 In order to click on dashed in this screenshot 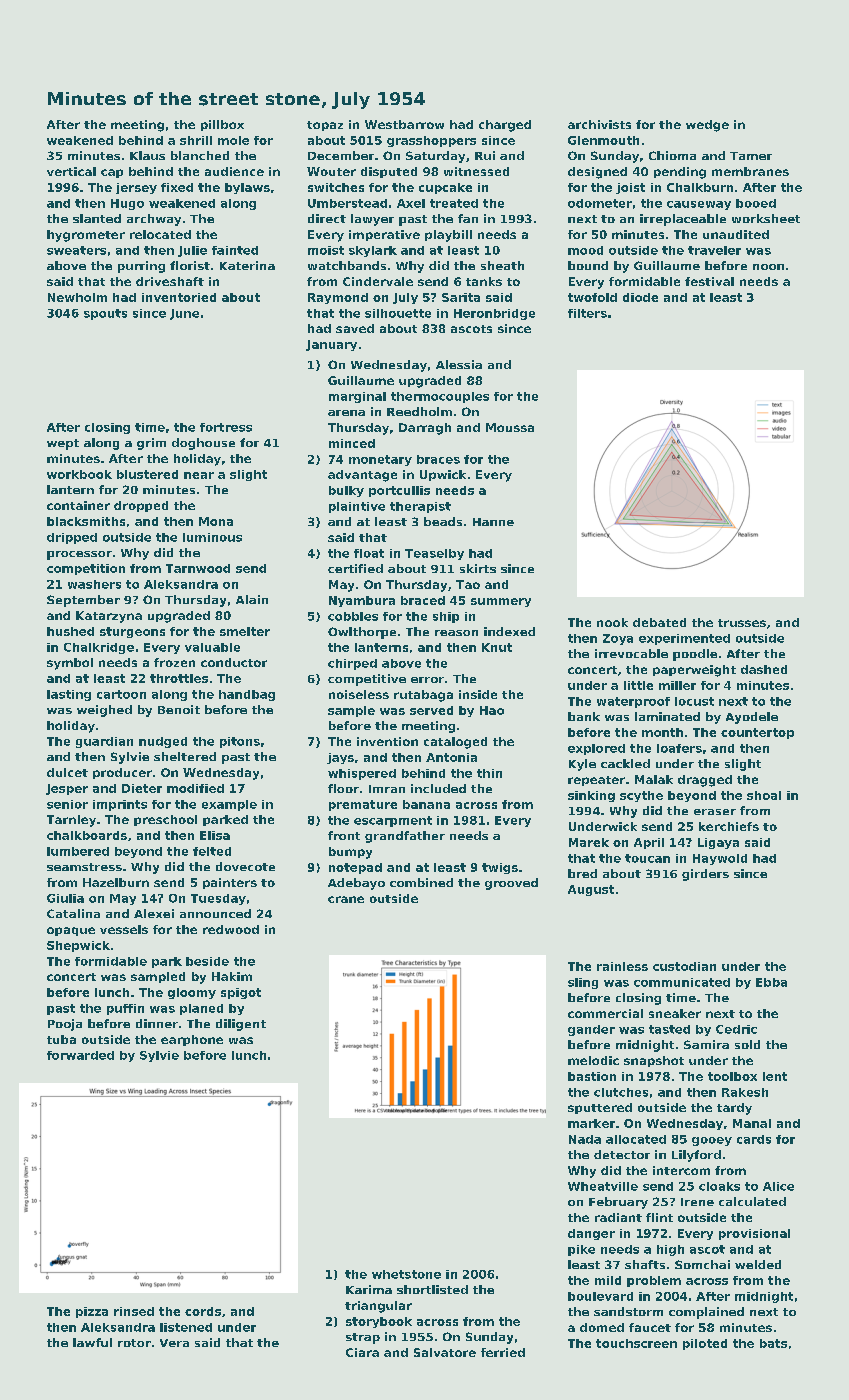, I will do `click(764, 669)`.
